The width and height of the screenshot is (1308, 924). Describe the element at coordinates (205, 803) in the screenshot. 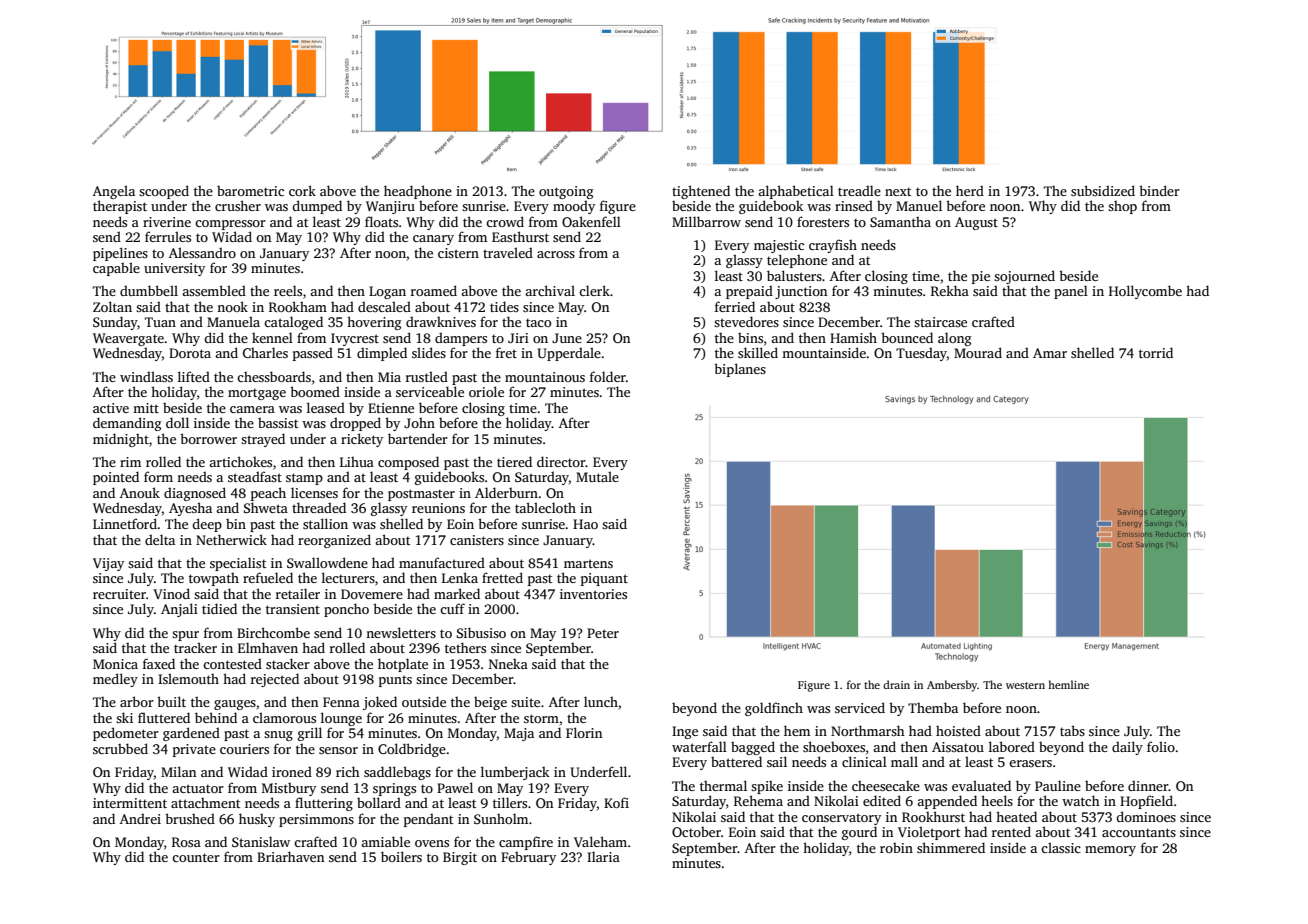

I see `attachment` at that location.
